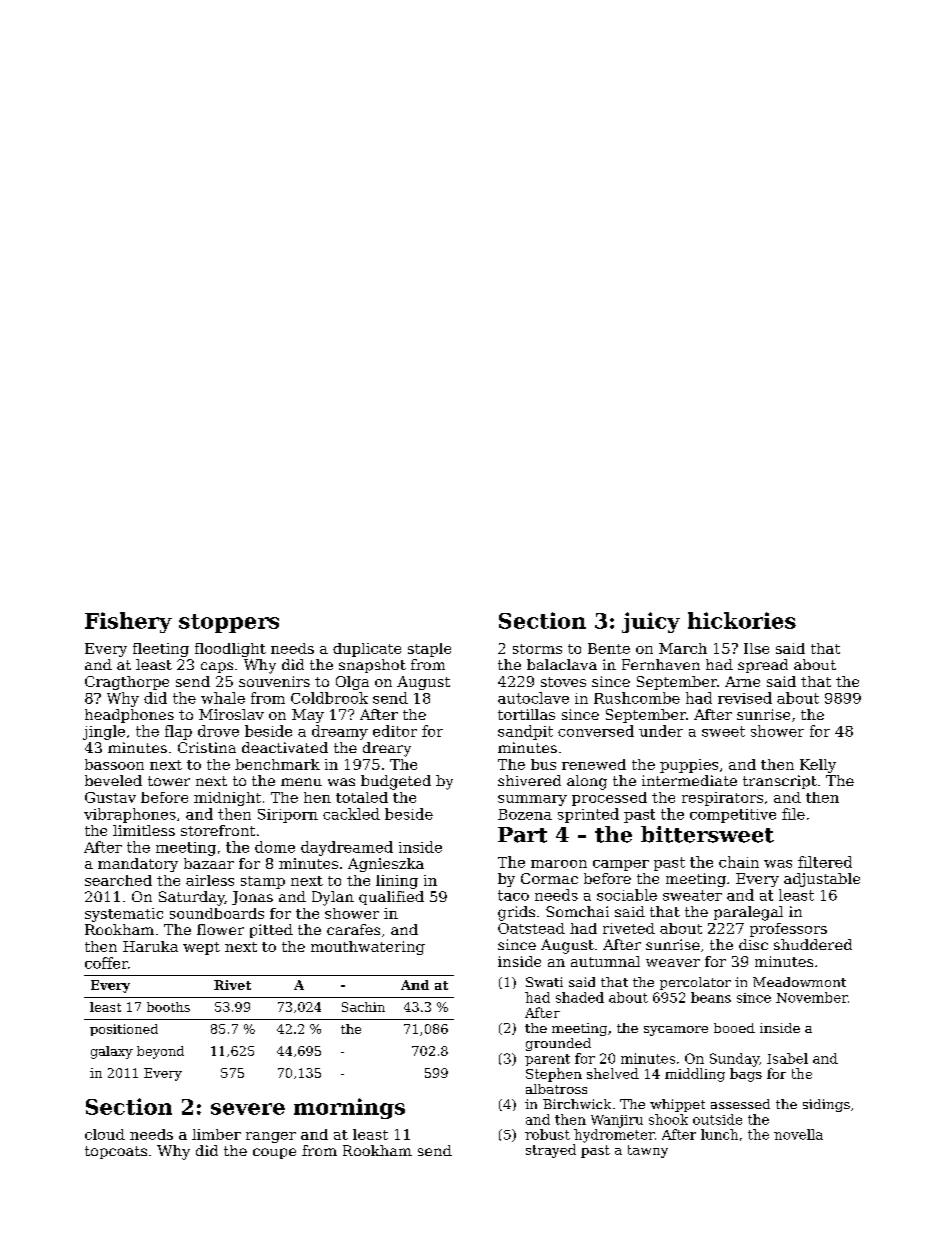  I want to click on albatross, so click(556, 1089).
